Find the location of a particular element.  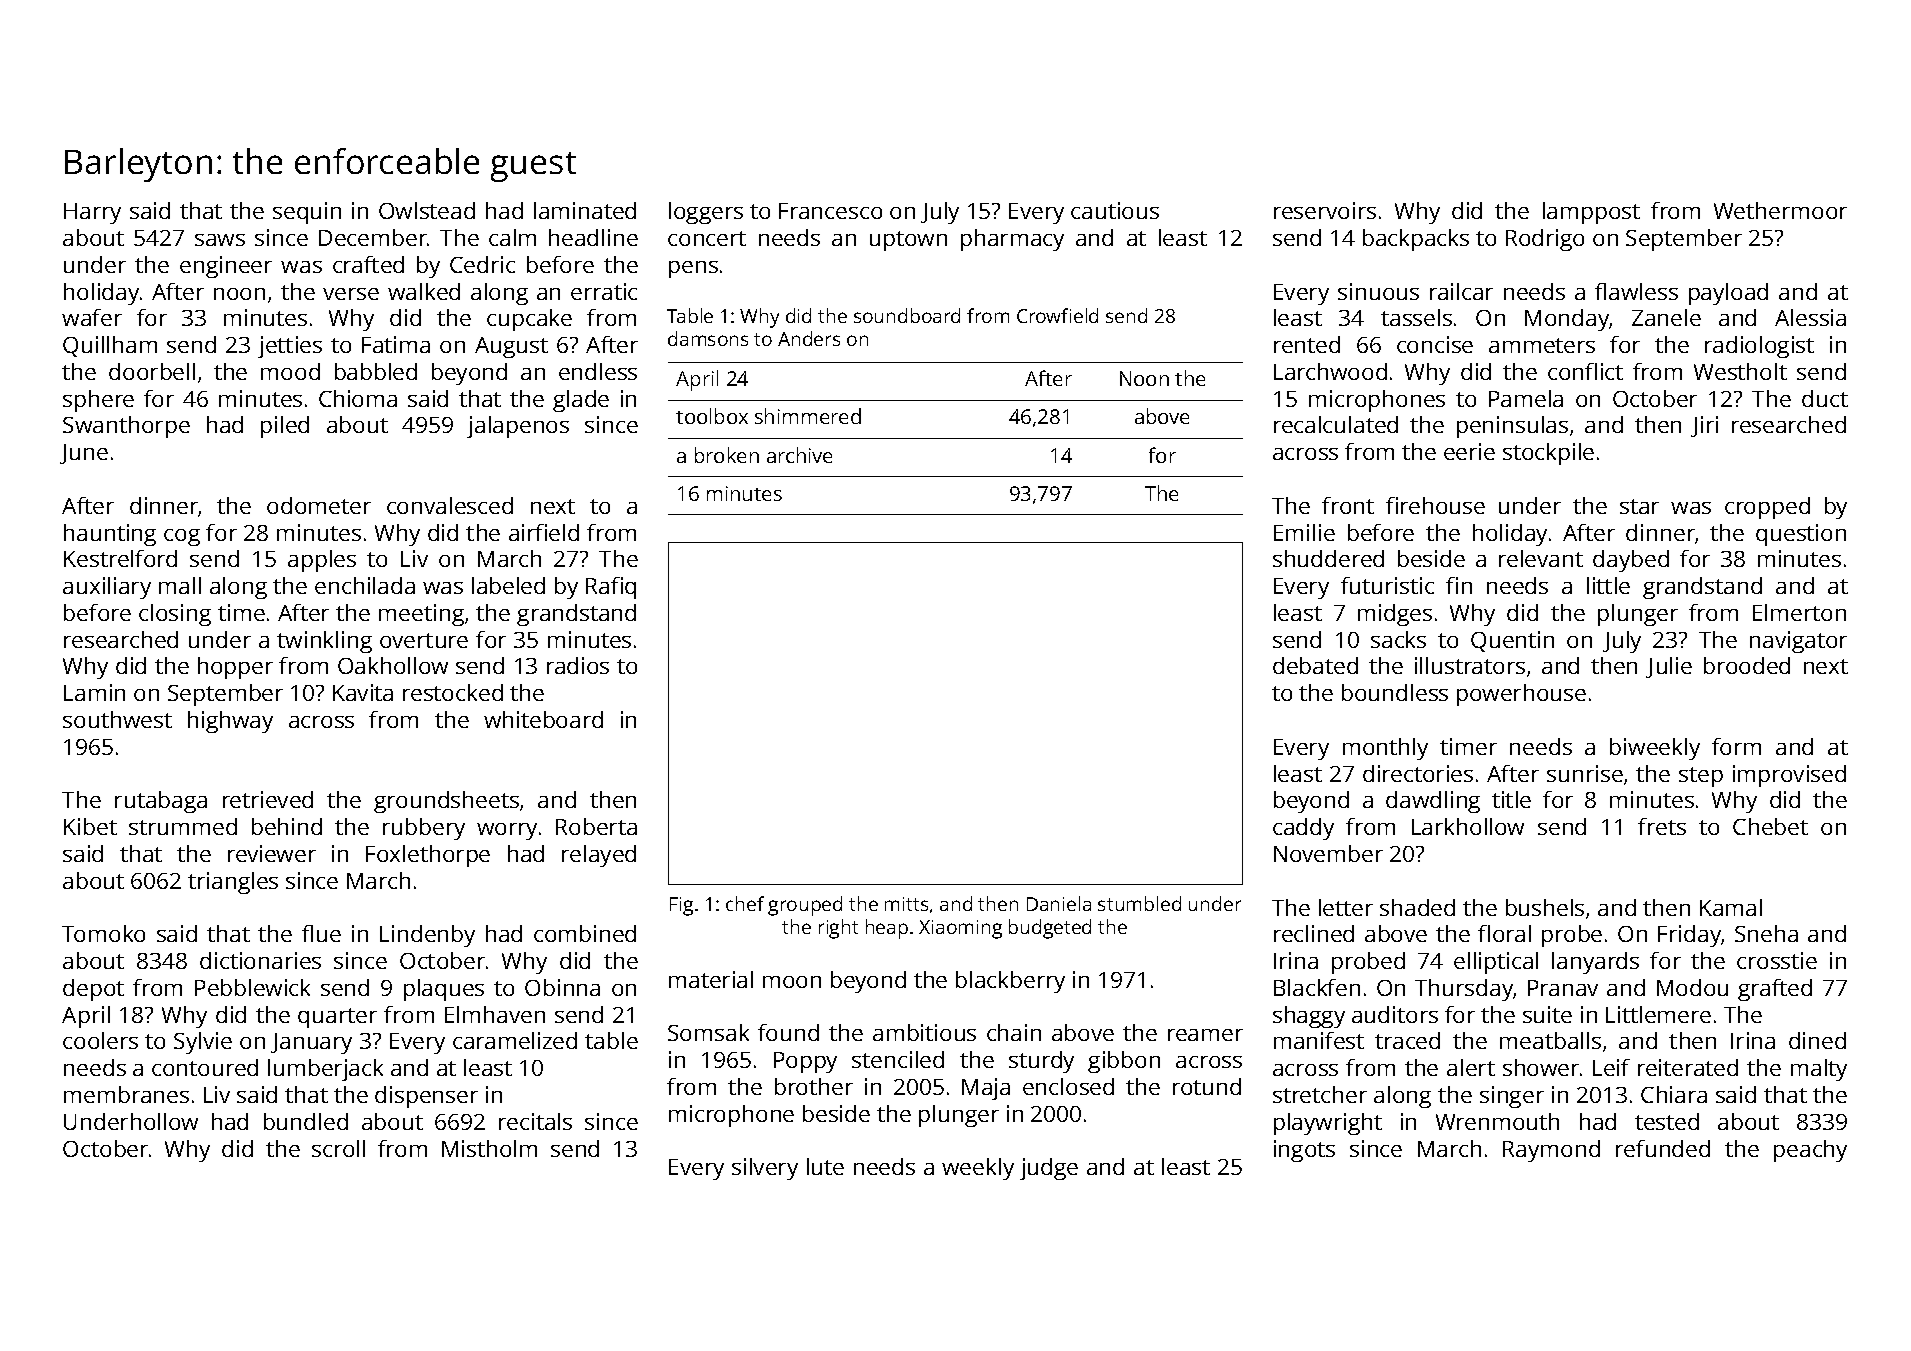

lute is located at coordinates (825, 1166).
